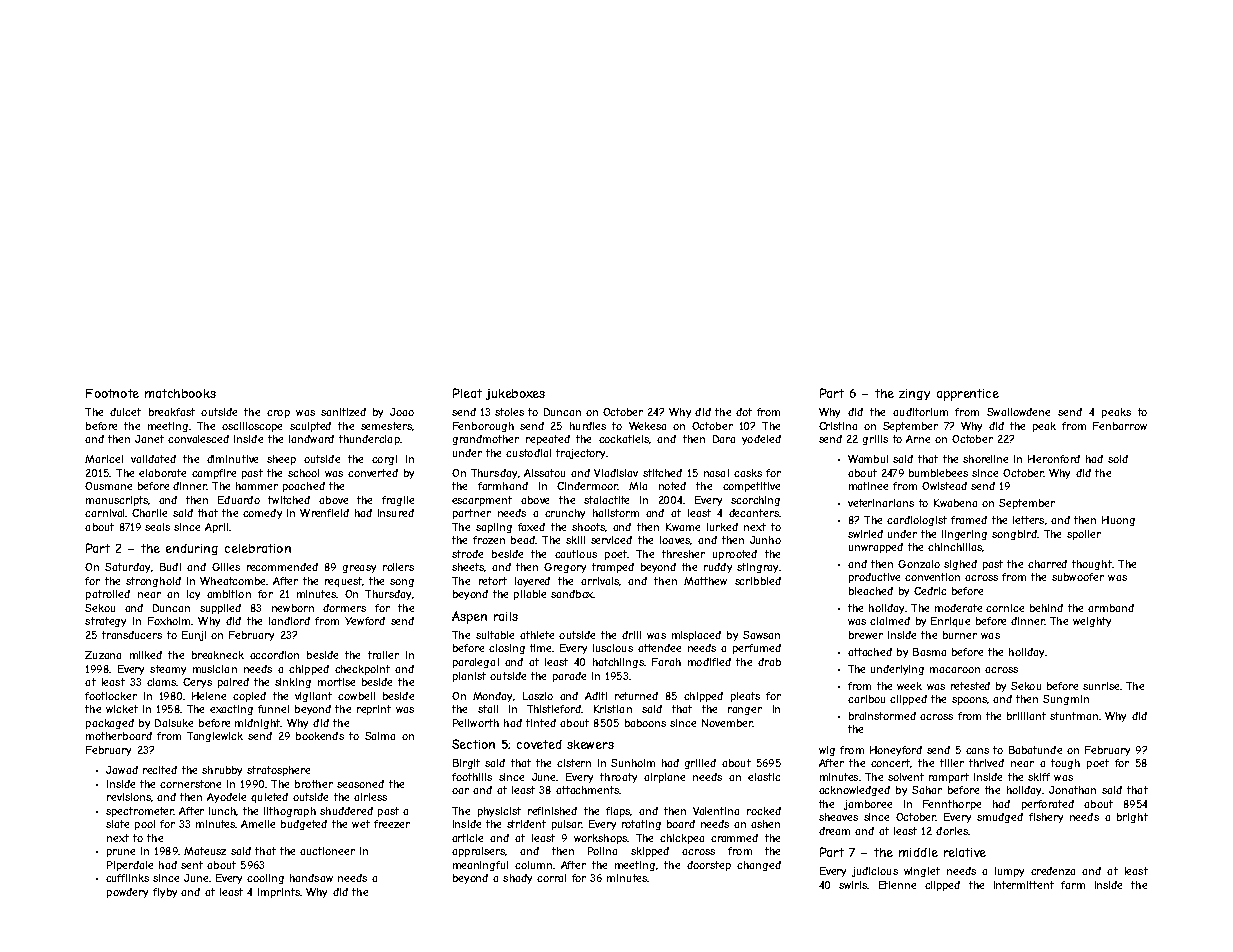  I want to click on enduring, so click(192, 549).
